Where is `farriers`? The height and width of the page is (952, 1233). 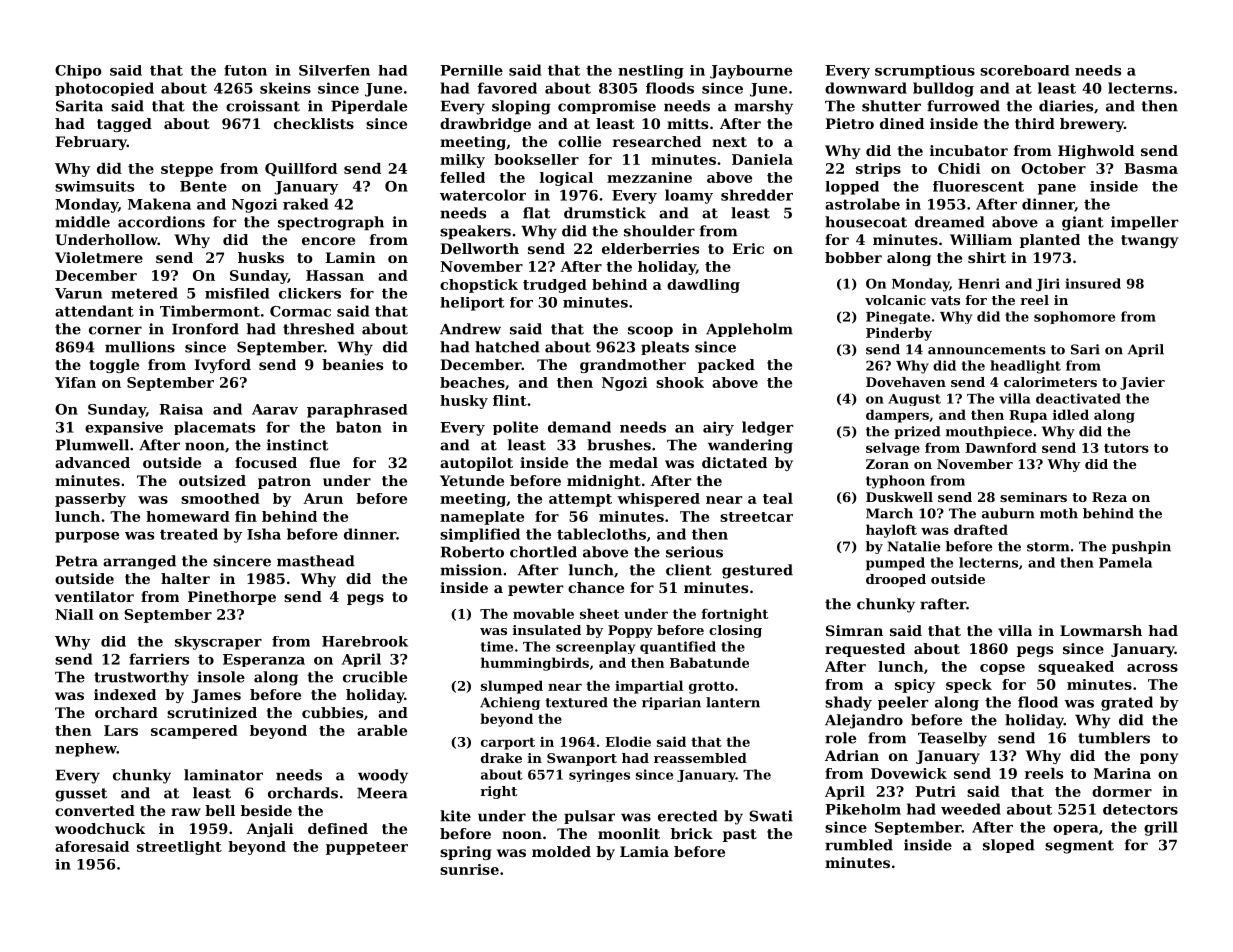 farriers is located at coordinates (159, 659).
